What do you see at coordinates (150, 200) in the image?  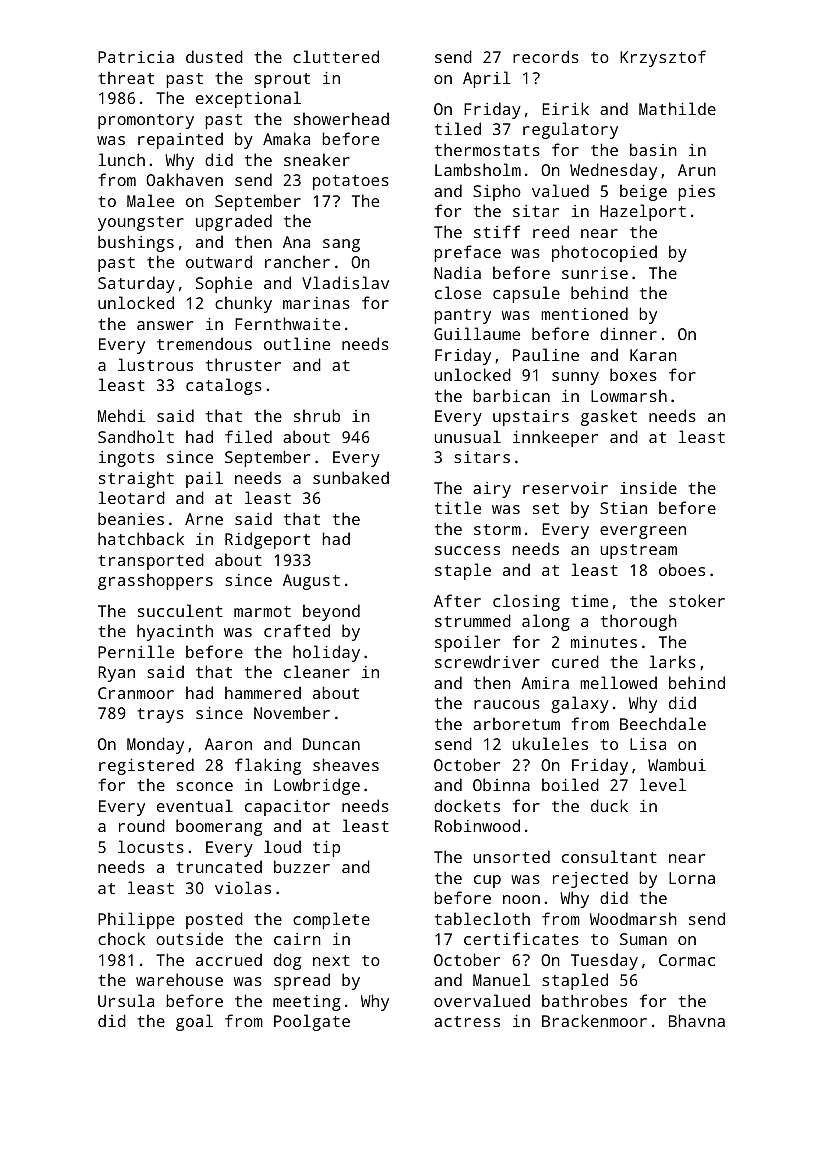 I see `Malee` at bounding box center [150, 200].
